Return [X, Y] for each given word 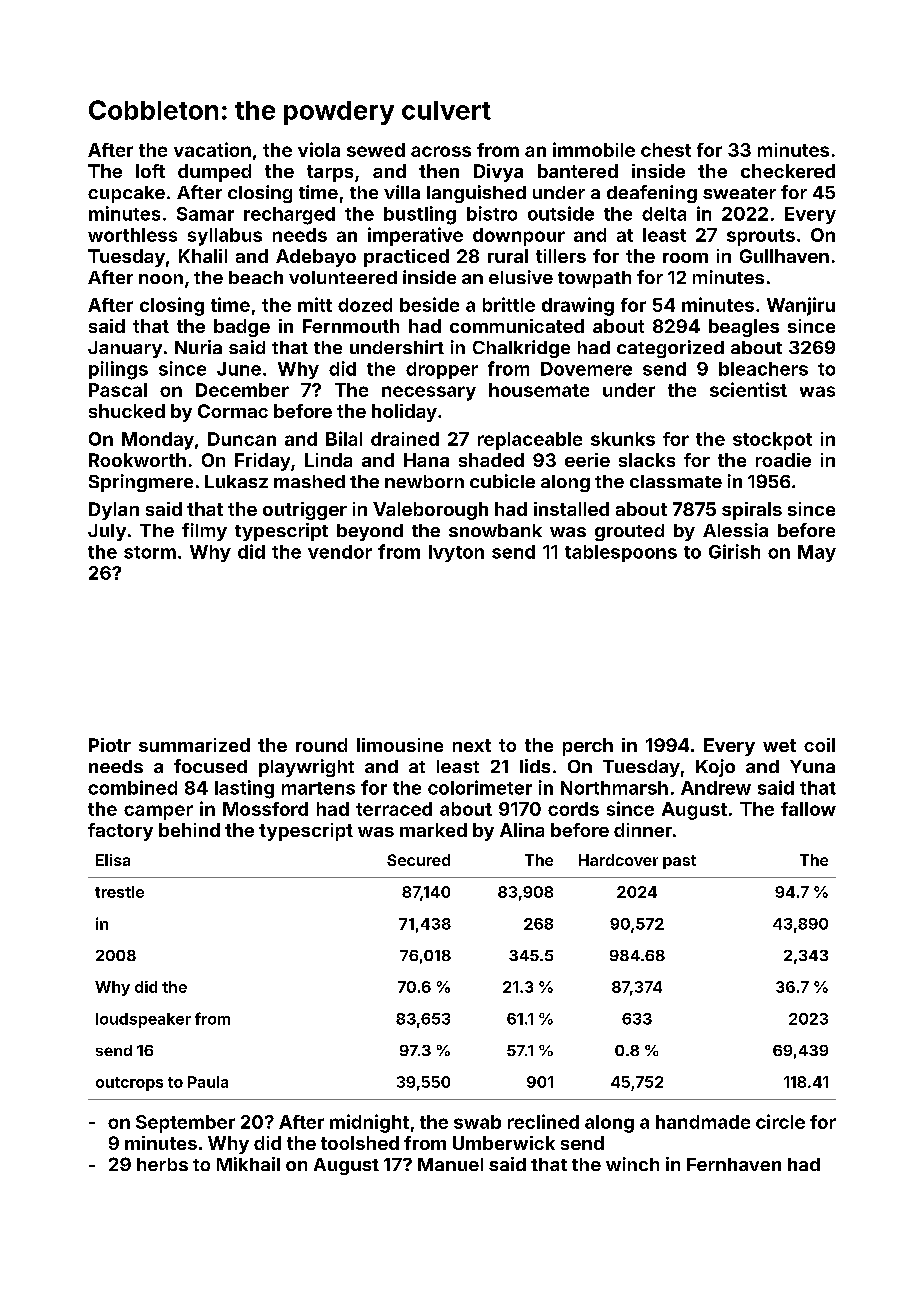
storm [150, 552]
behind [189, 830]
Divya [498, 173]
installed [571, 509]
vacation [212, 149]
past [679, 862]
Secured [418, 860]
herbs [162, 1164]
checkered [788, 171]
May [817, 553]
